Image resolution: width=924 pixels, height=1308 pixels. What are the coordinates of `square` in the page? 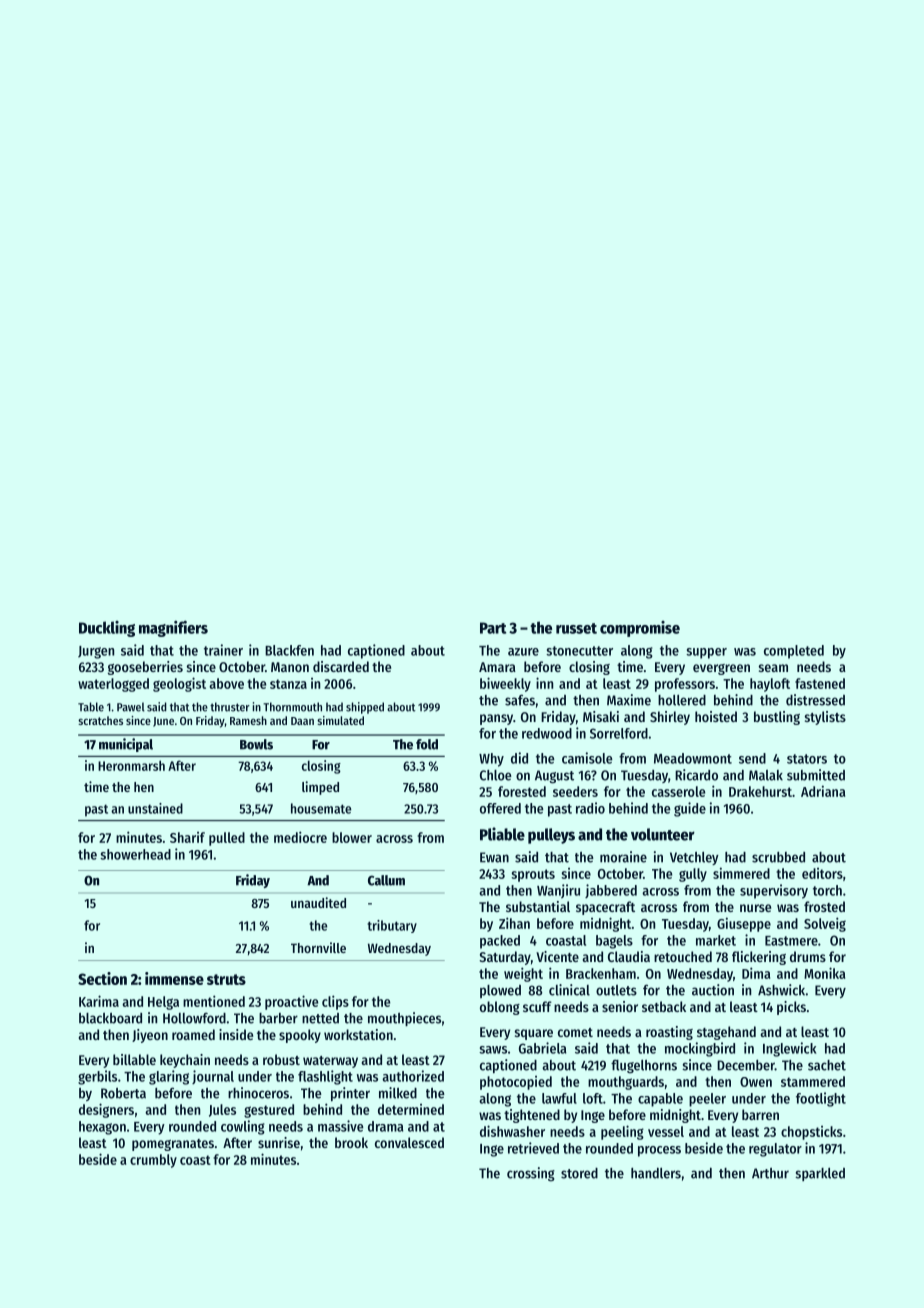 It's located at (534, 1034).
